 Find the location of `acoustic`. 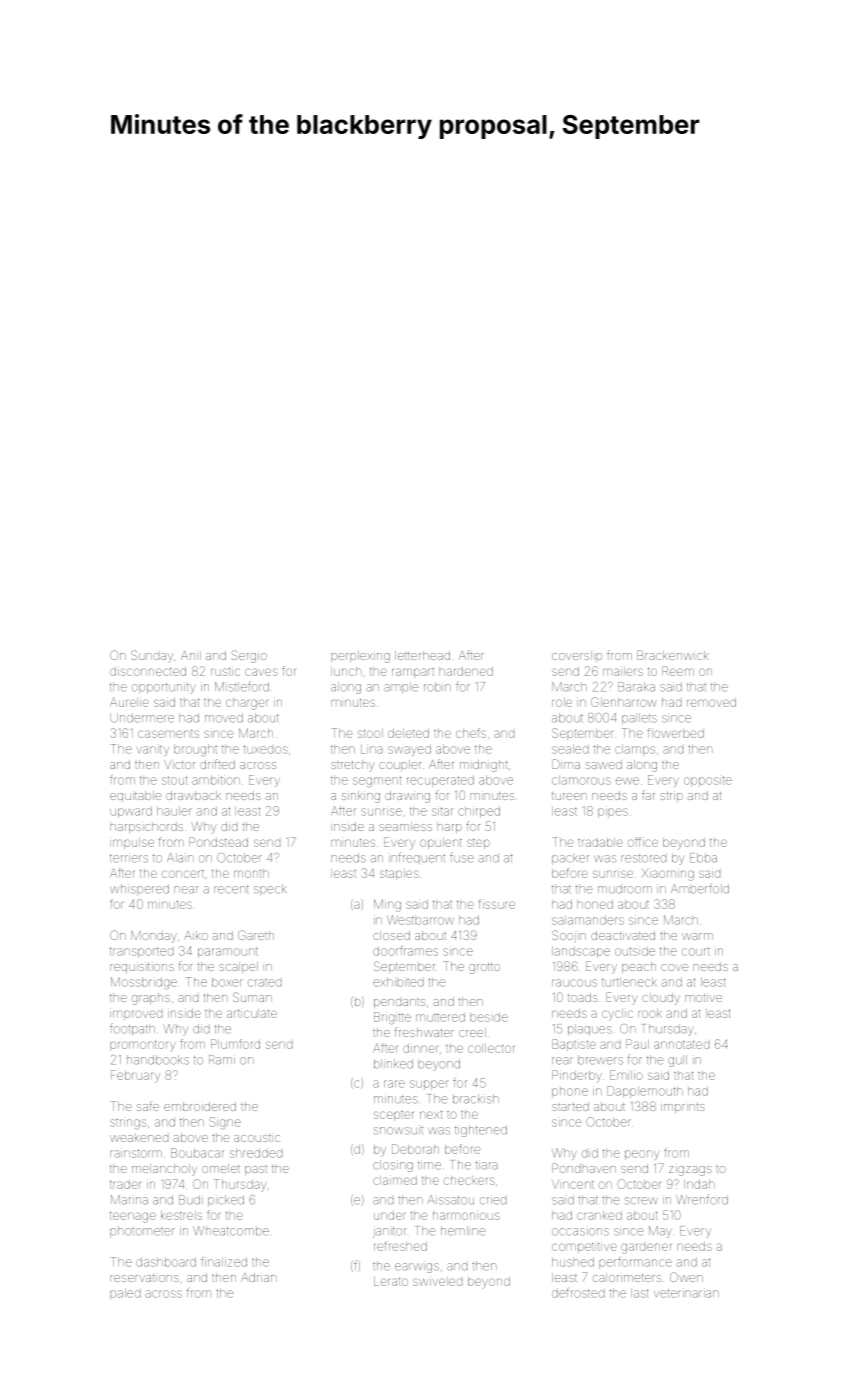

acoustic is located at coordinates (257, 1138).
